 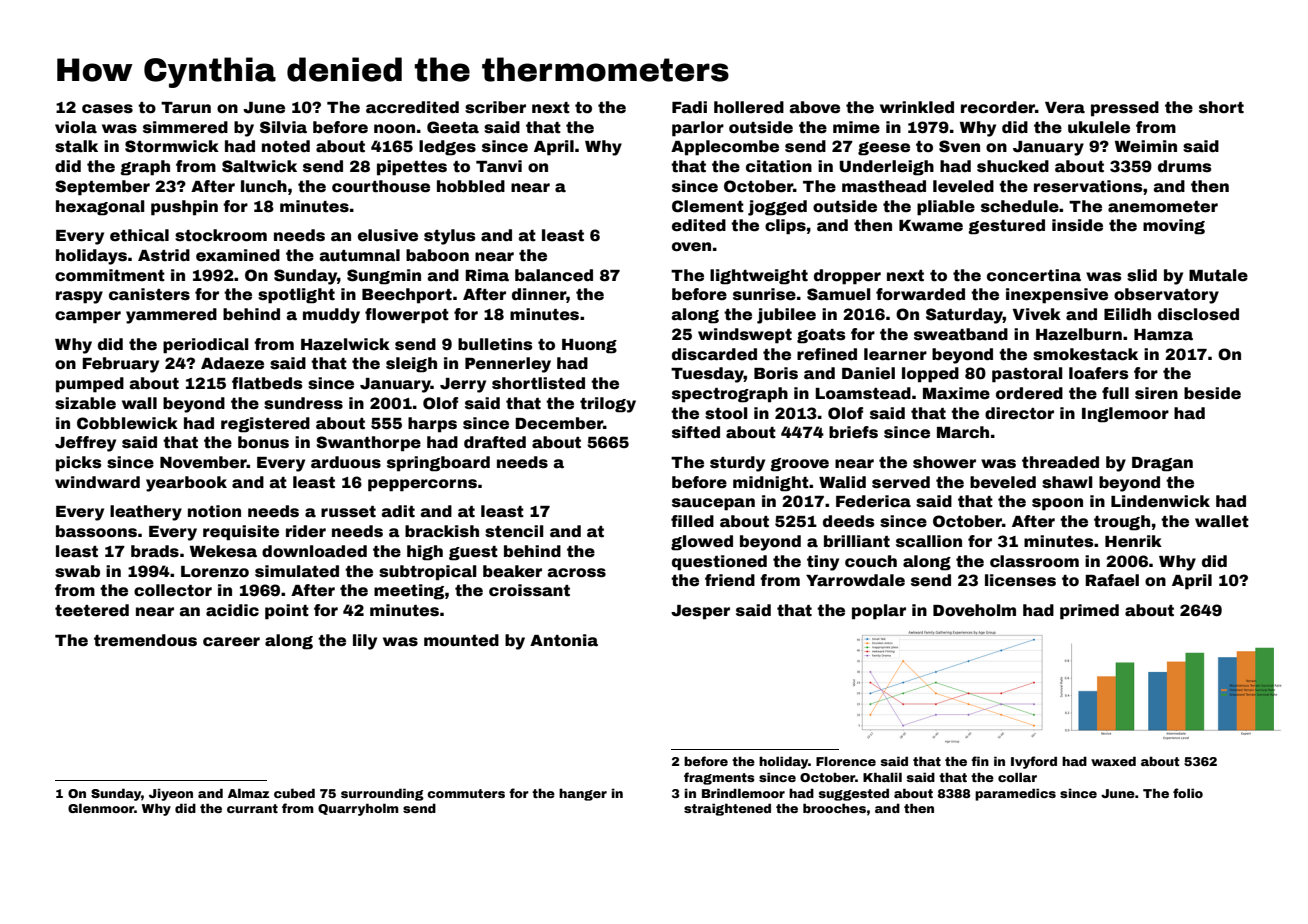 What do you see at coordinates (101, 808) in the page?
I see `Glenmoor` at bounding box center [101, 808].
